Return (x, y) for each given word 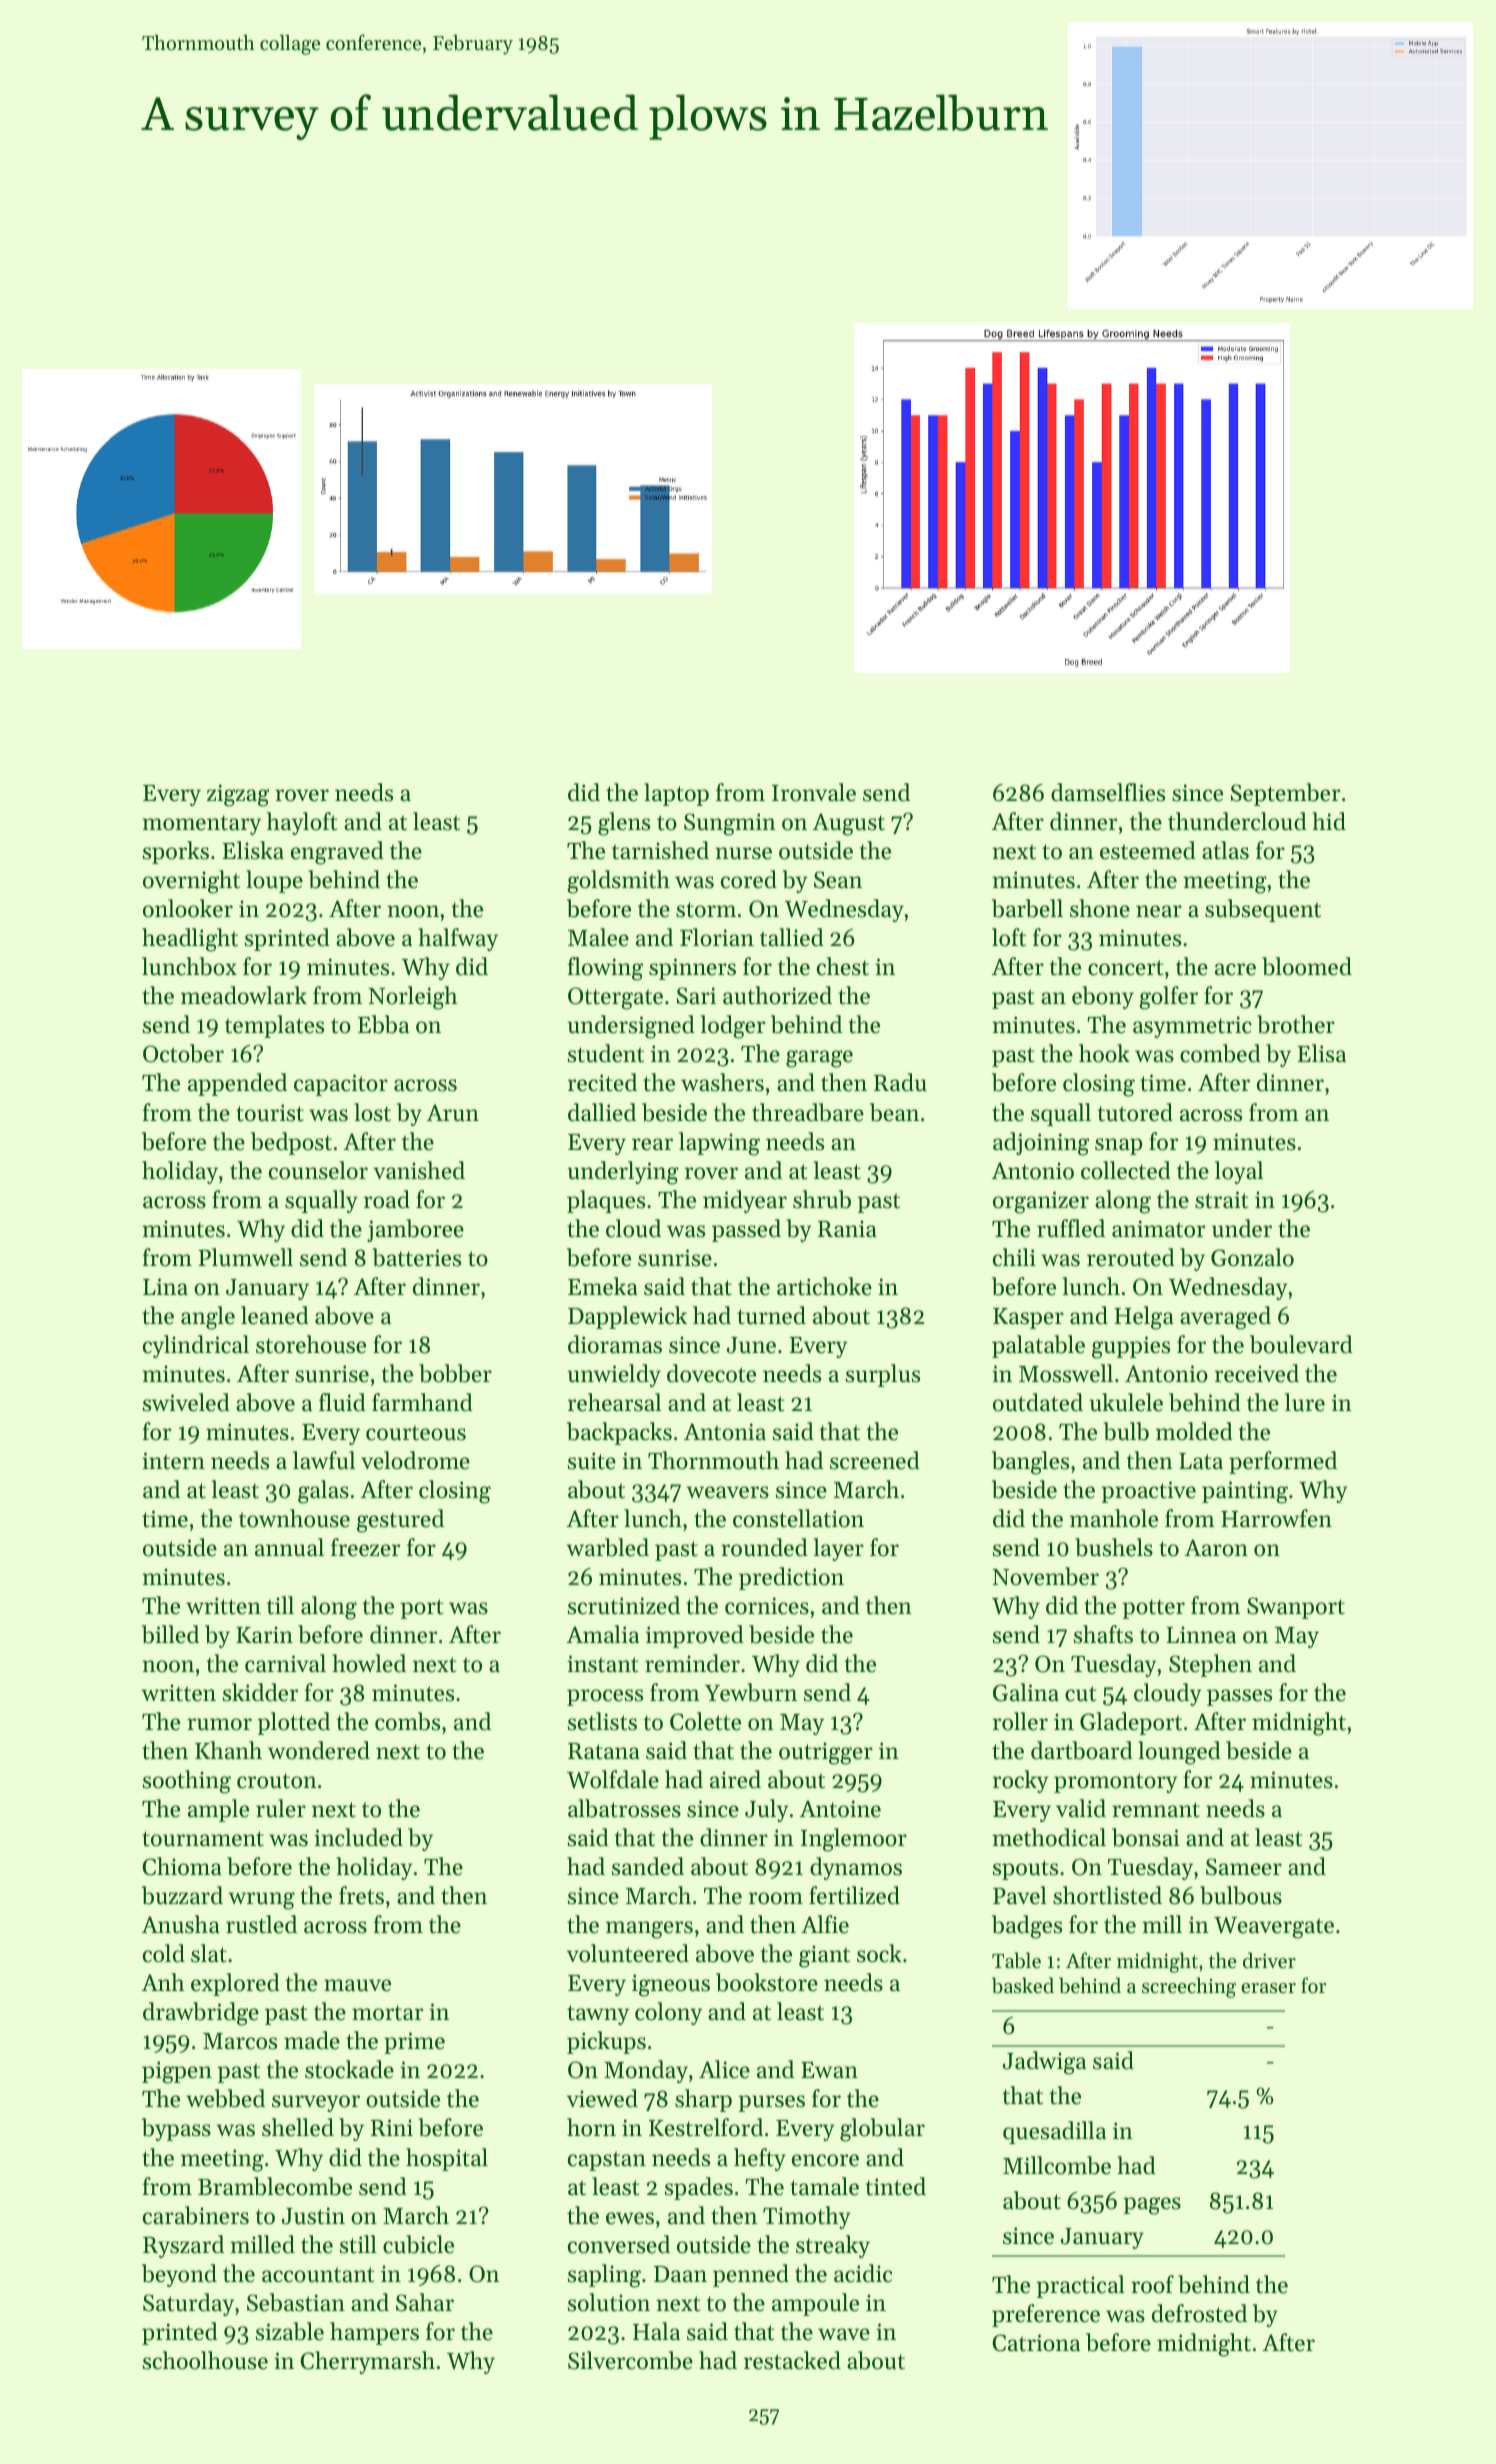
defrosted (1199, 2313)
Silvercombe (630, 2360)
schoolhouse (205, 2360)
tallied (792, 937)
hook (1104, 1053)
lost (372, 1112)
